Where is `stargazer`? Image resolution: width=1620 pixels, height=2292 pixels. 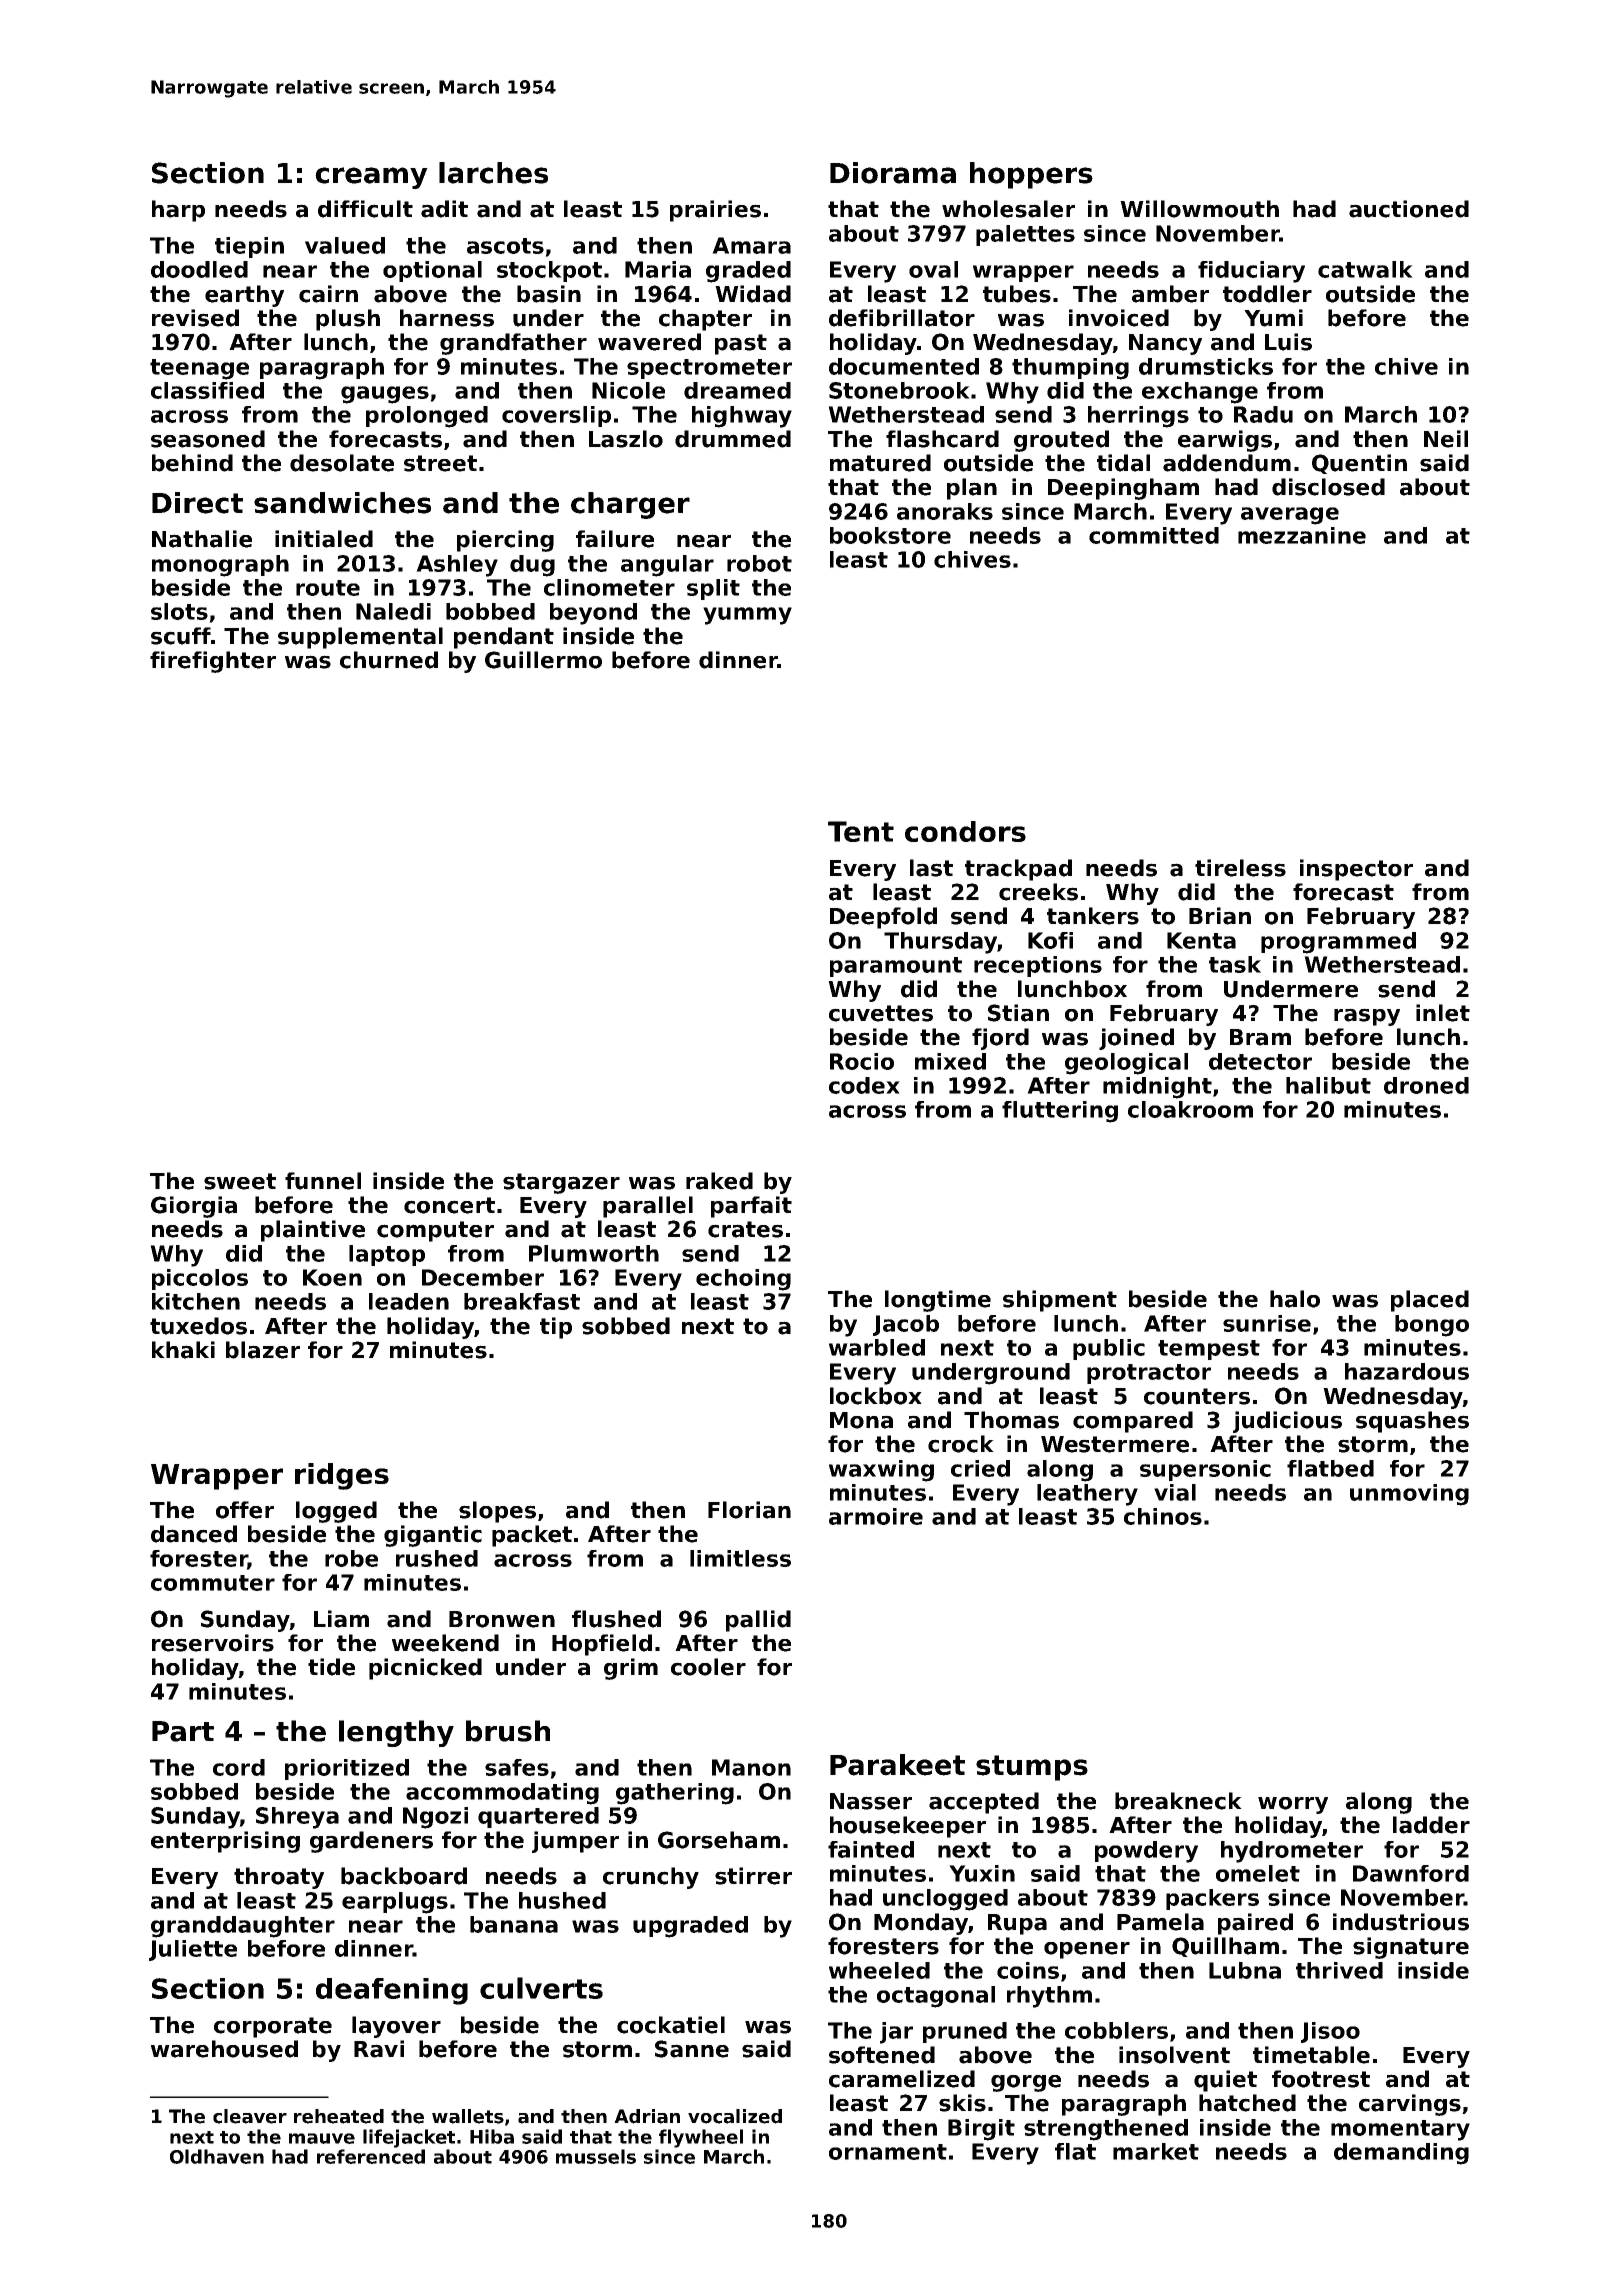 stargazer is located at coordinates (561, 1183).
